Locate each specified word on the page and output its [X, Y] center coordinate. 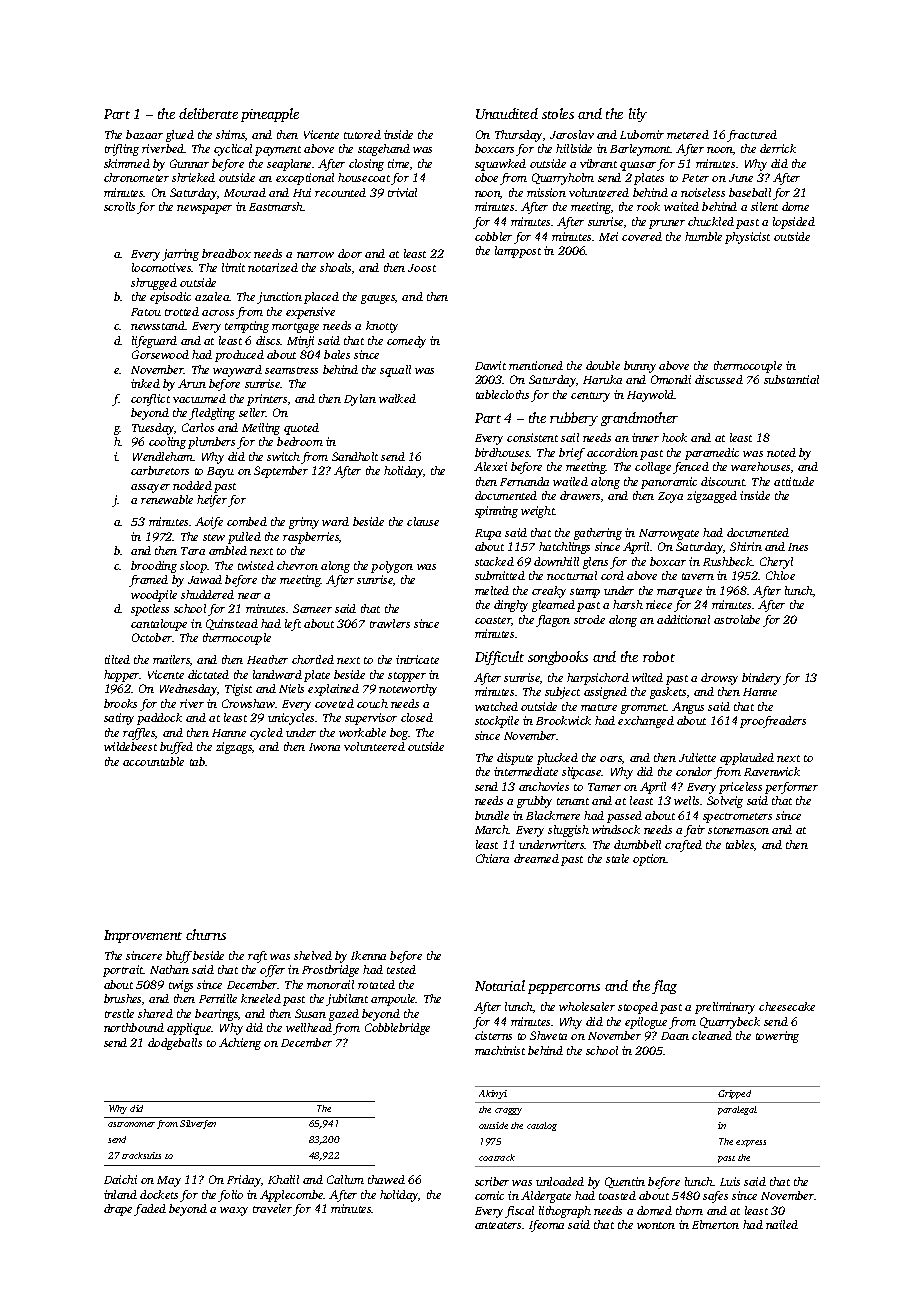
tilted [117, 659]
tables [740, 844]
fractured [752, 136]
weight [538, 512]
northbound [134, 1027]
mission [546, 192]
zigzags [234, 748]
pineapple [270, 115]
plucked [557, 759]
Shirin [746, 546]
